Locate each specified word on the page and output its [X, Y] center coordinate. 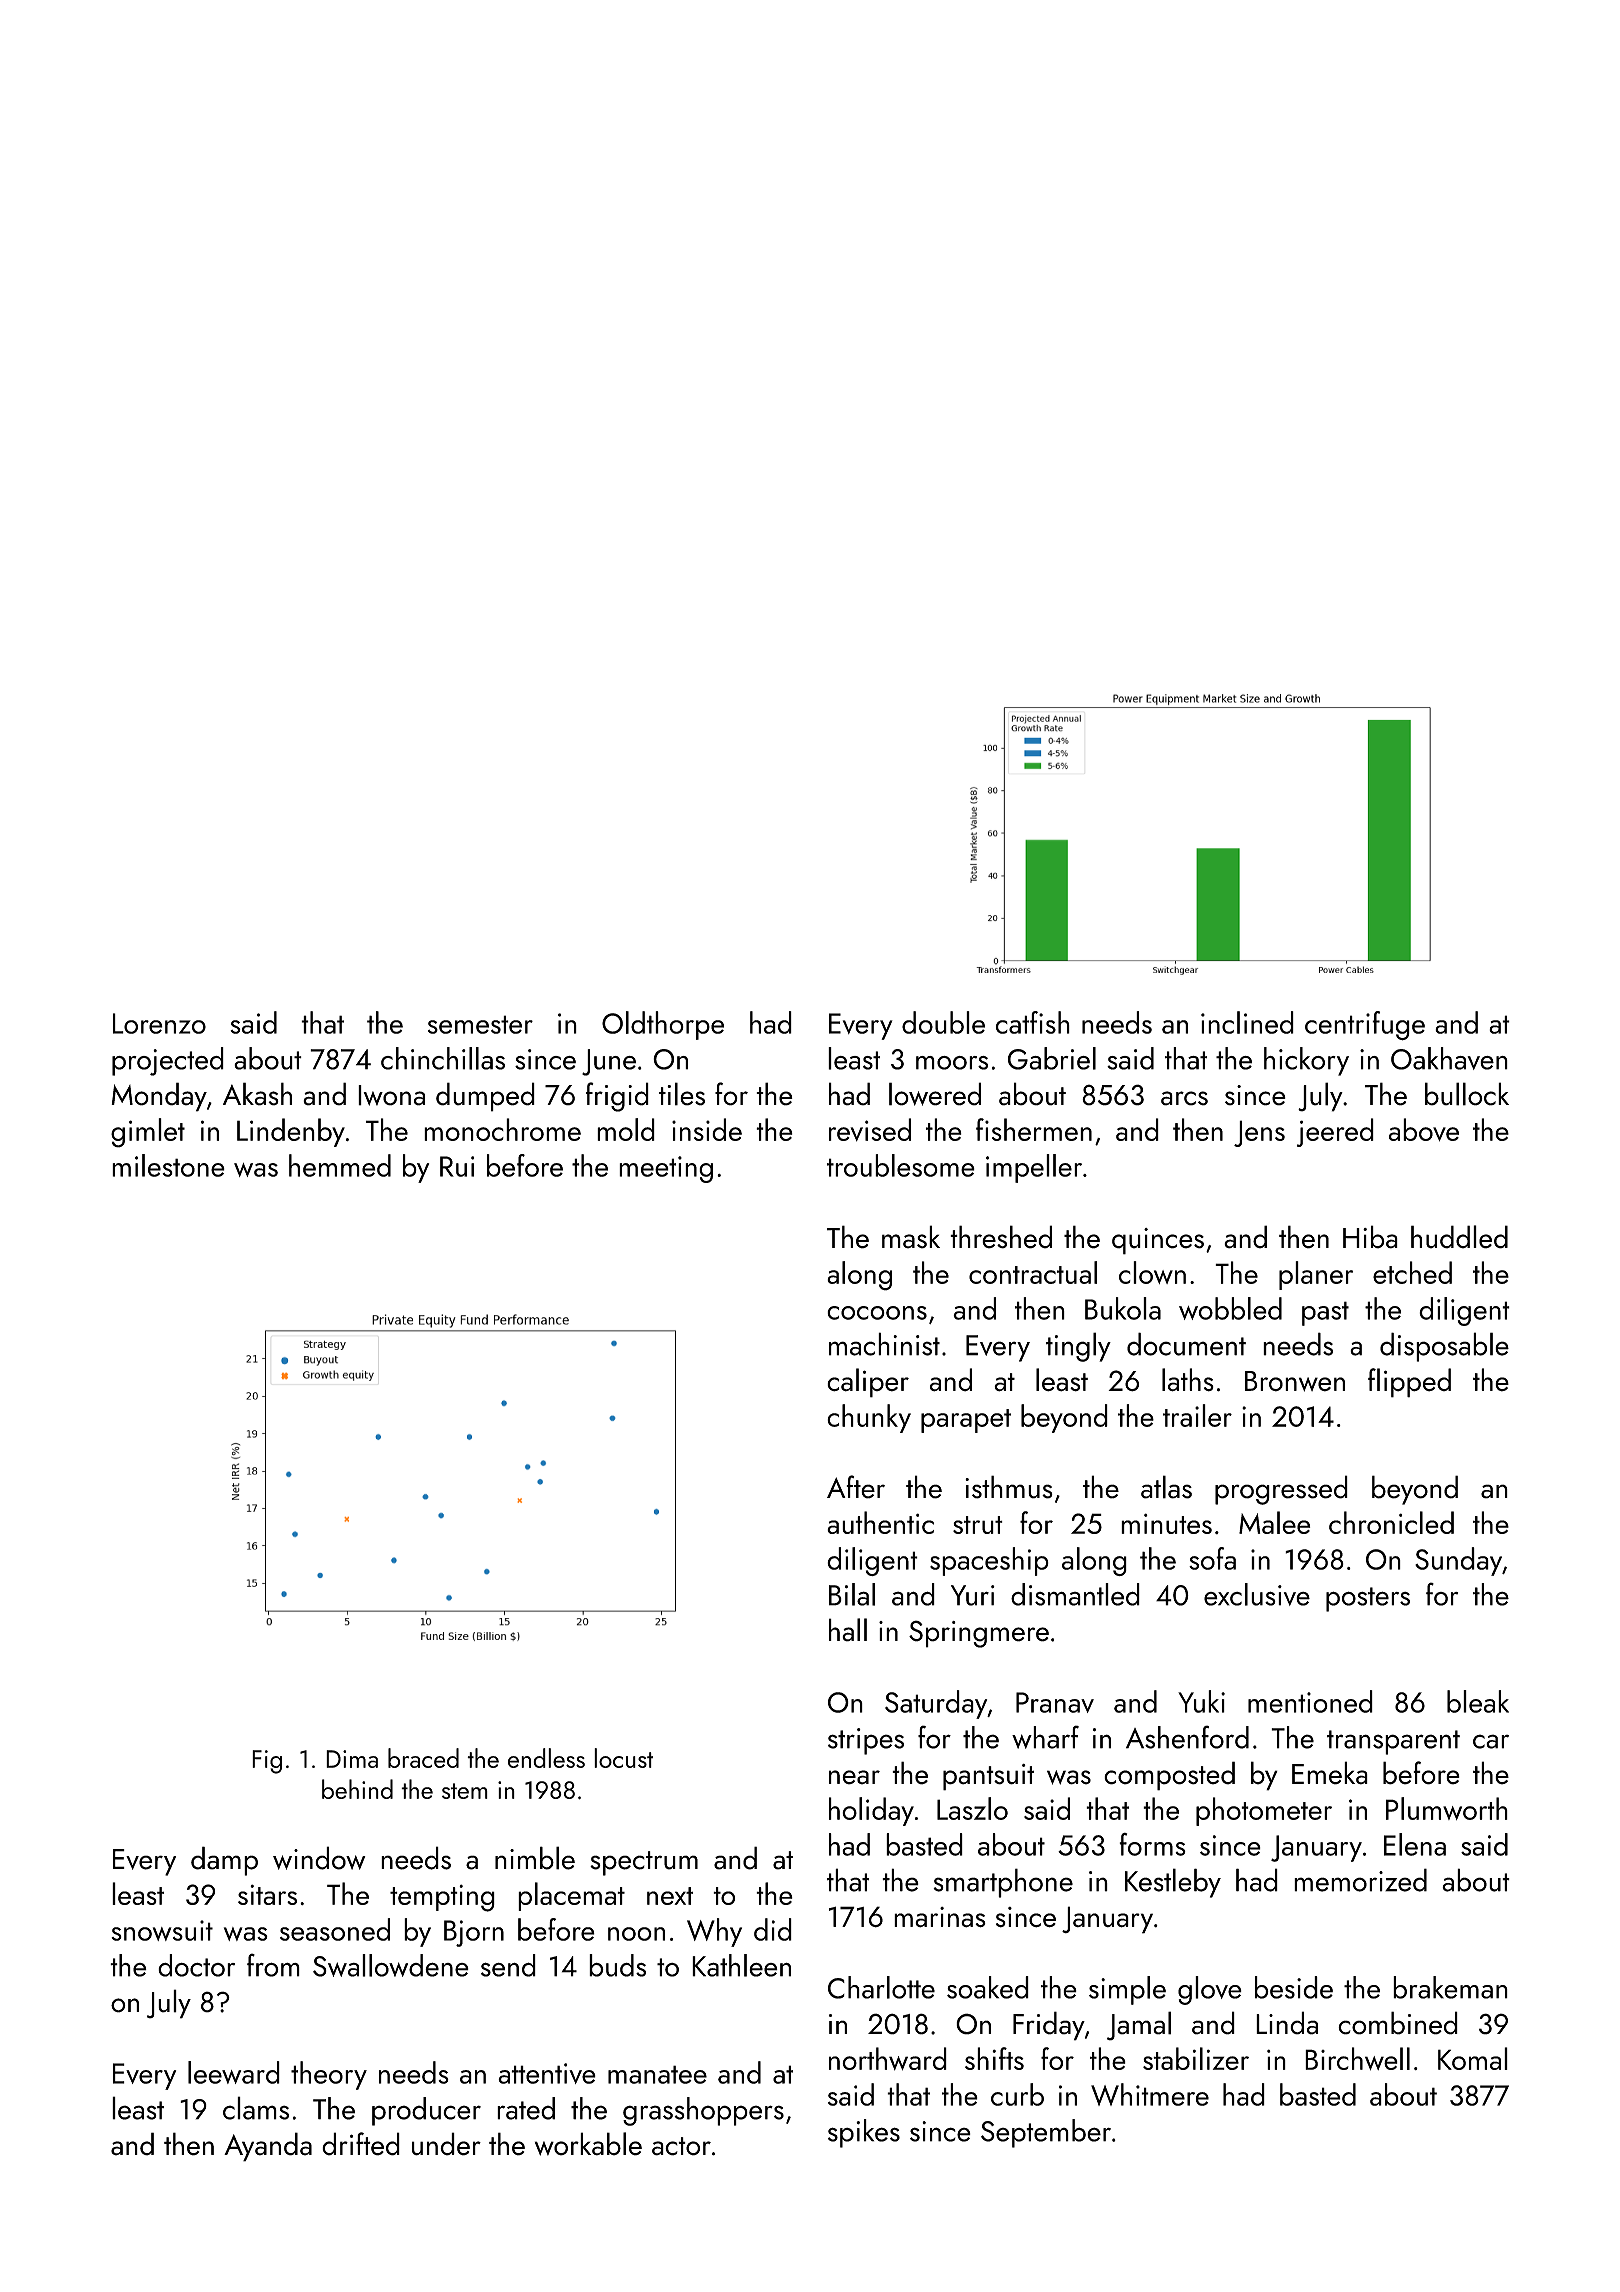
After [856, 1487]
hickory [1306, 1061]
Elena [1415, 1844]
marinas [940, 1917]
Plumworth [1447, 1808]
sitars [267, 1894]
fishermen [1034, 1129]
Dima [352, 1759]
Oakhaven [1449, 1058]
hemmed [340, 1165]
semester [480, 1024]
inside [707, 1129]
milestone [168, 1165]
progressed [1281, 1490]
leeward [234, 2072]
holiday [871, 1811]
